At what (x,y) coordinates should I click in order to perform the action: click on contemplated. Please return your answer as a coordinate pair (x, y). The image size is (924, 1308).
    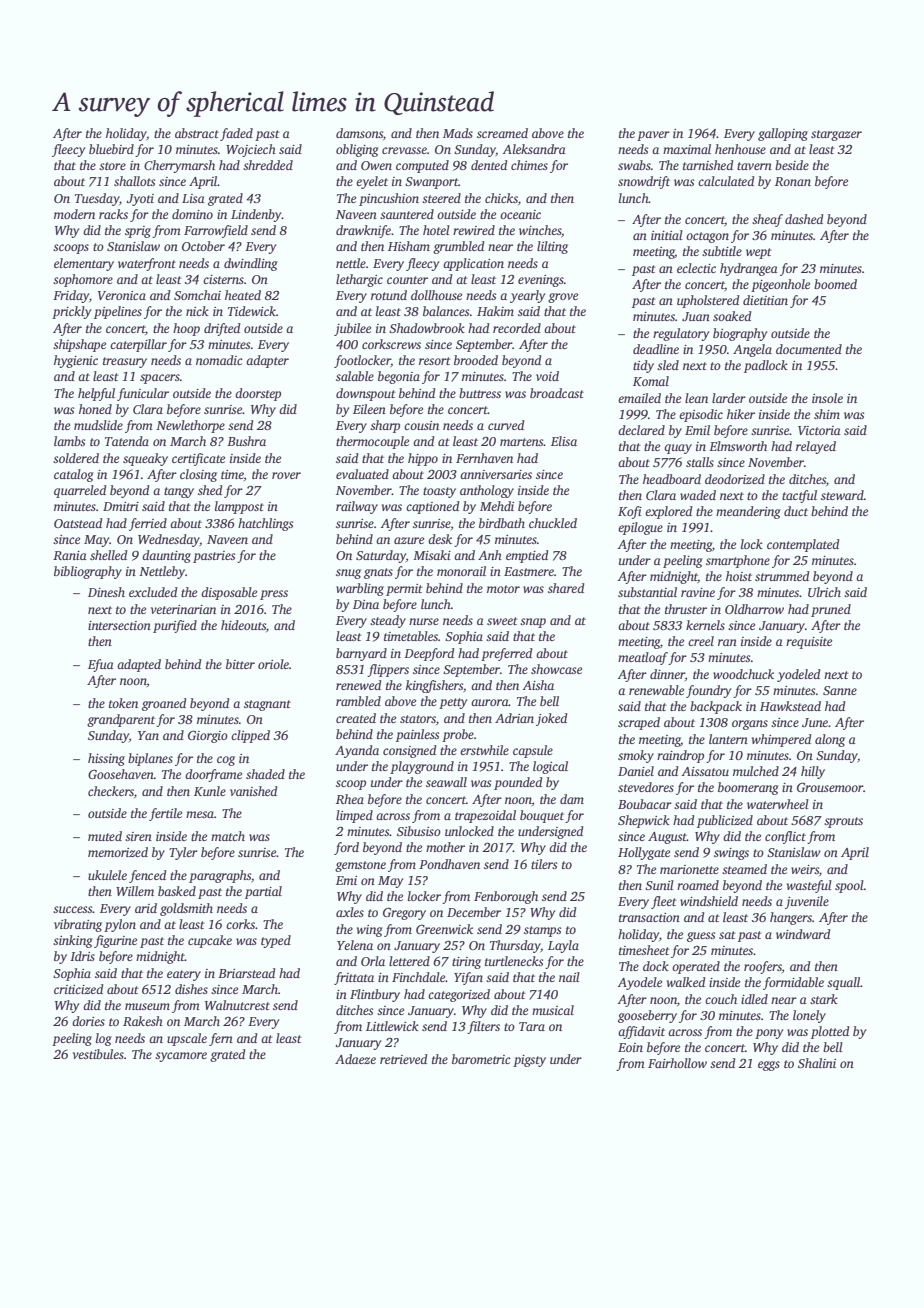
    Looking at the image, I should click on (803, 545).
